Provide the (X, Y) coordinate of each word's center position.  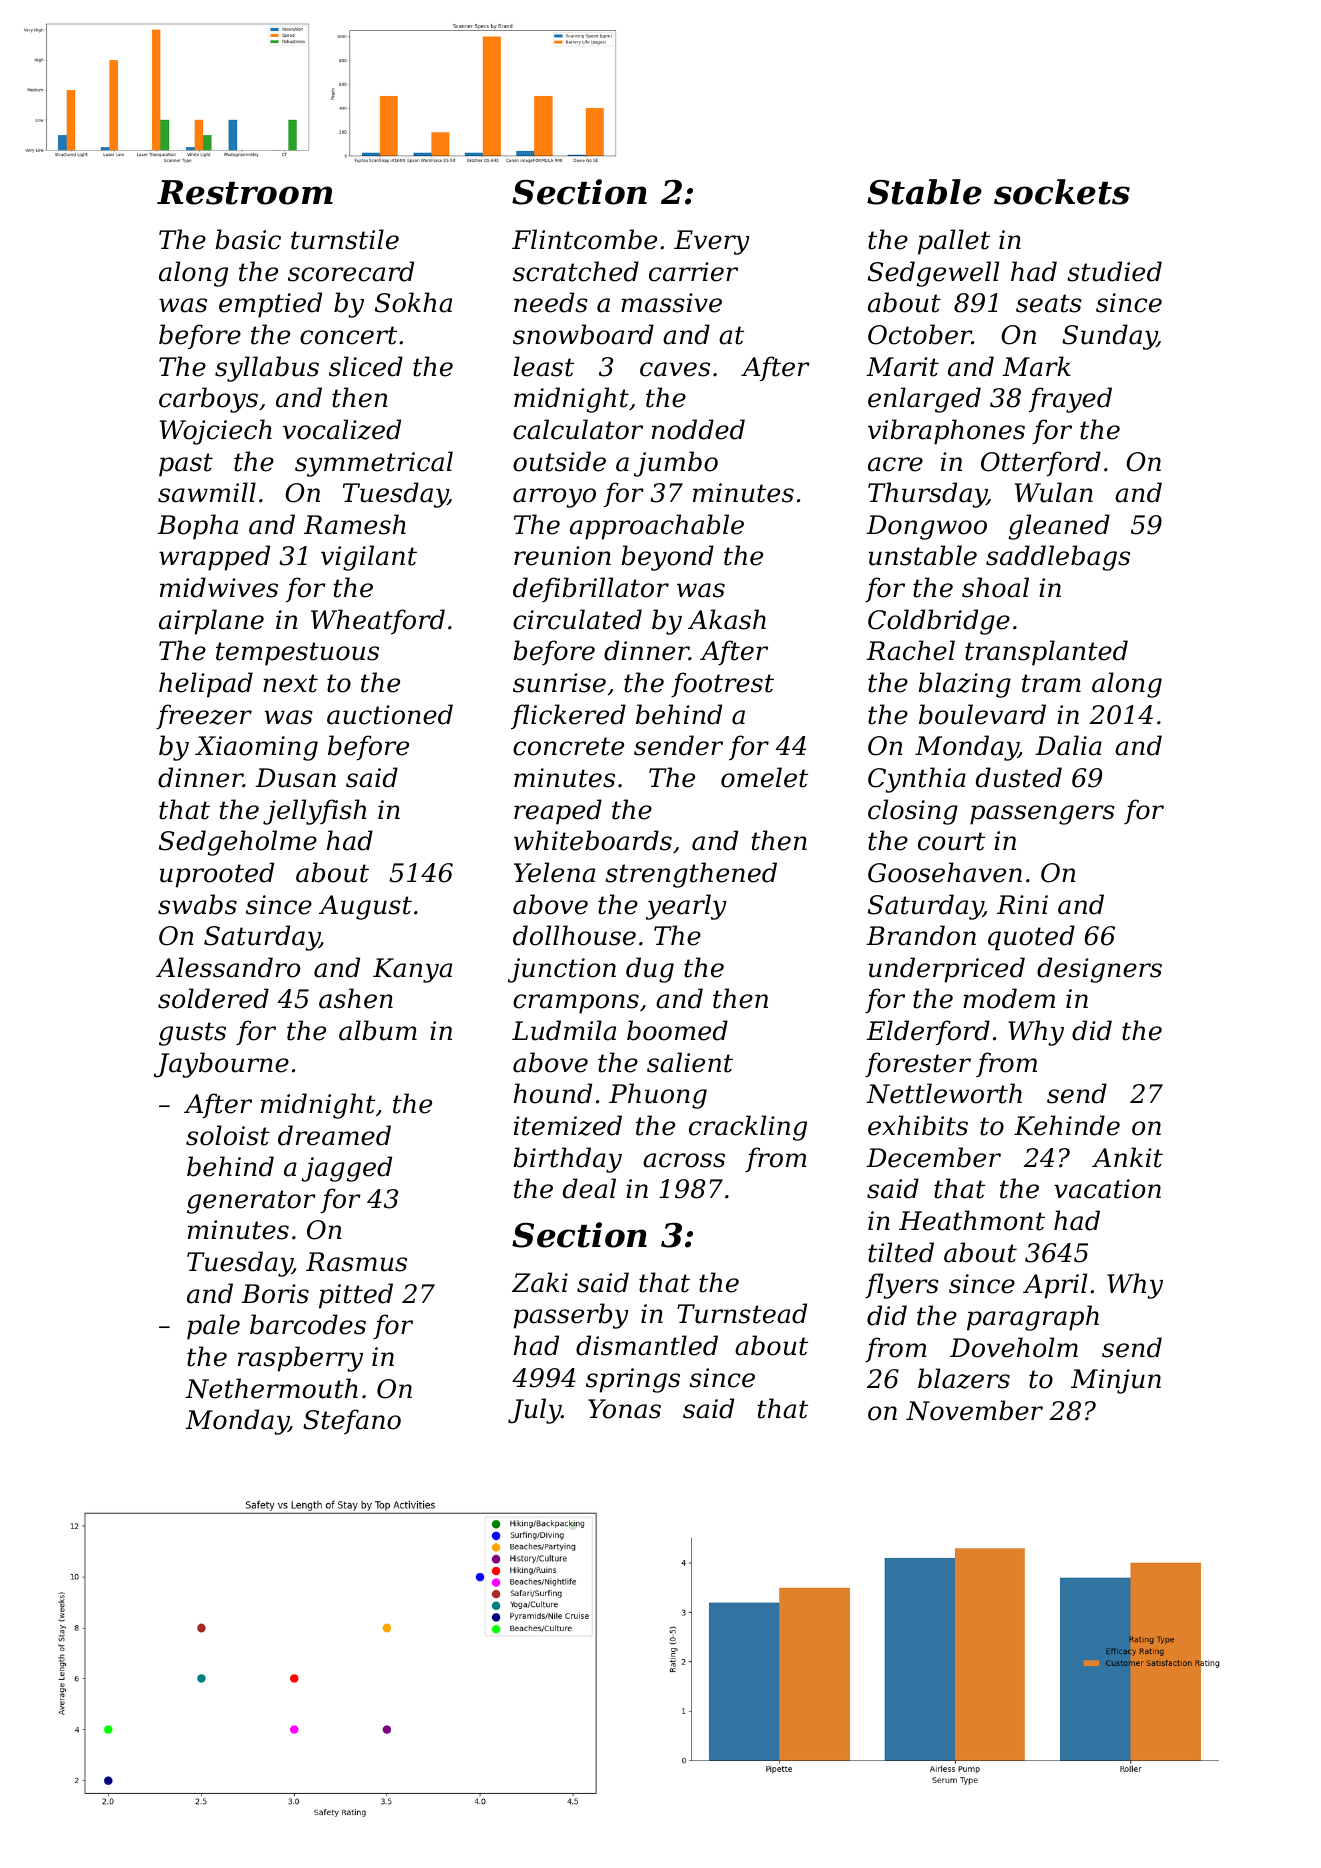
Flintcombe (584, 239)
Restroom (245, 192)
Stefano (352, 1422)
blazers (964, 1378)
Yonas (624, 1409)
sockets (1062, 192)
